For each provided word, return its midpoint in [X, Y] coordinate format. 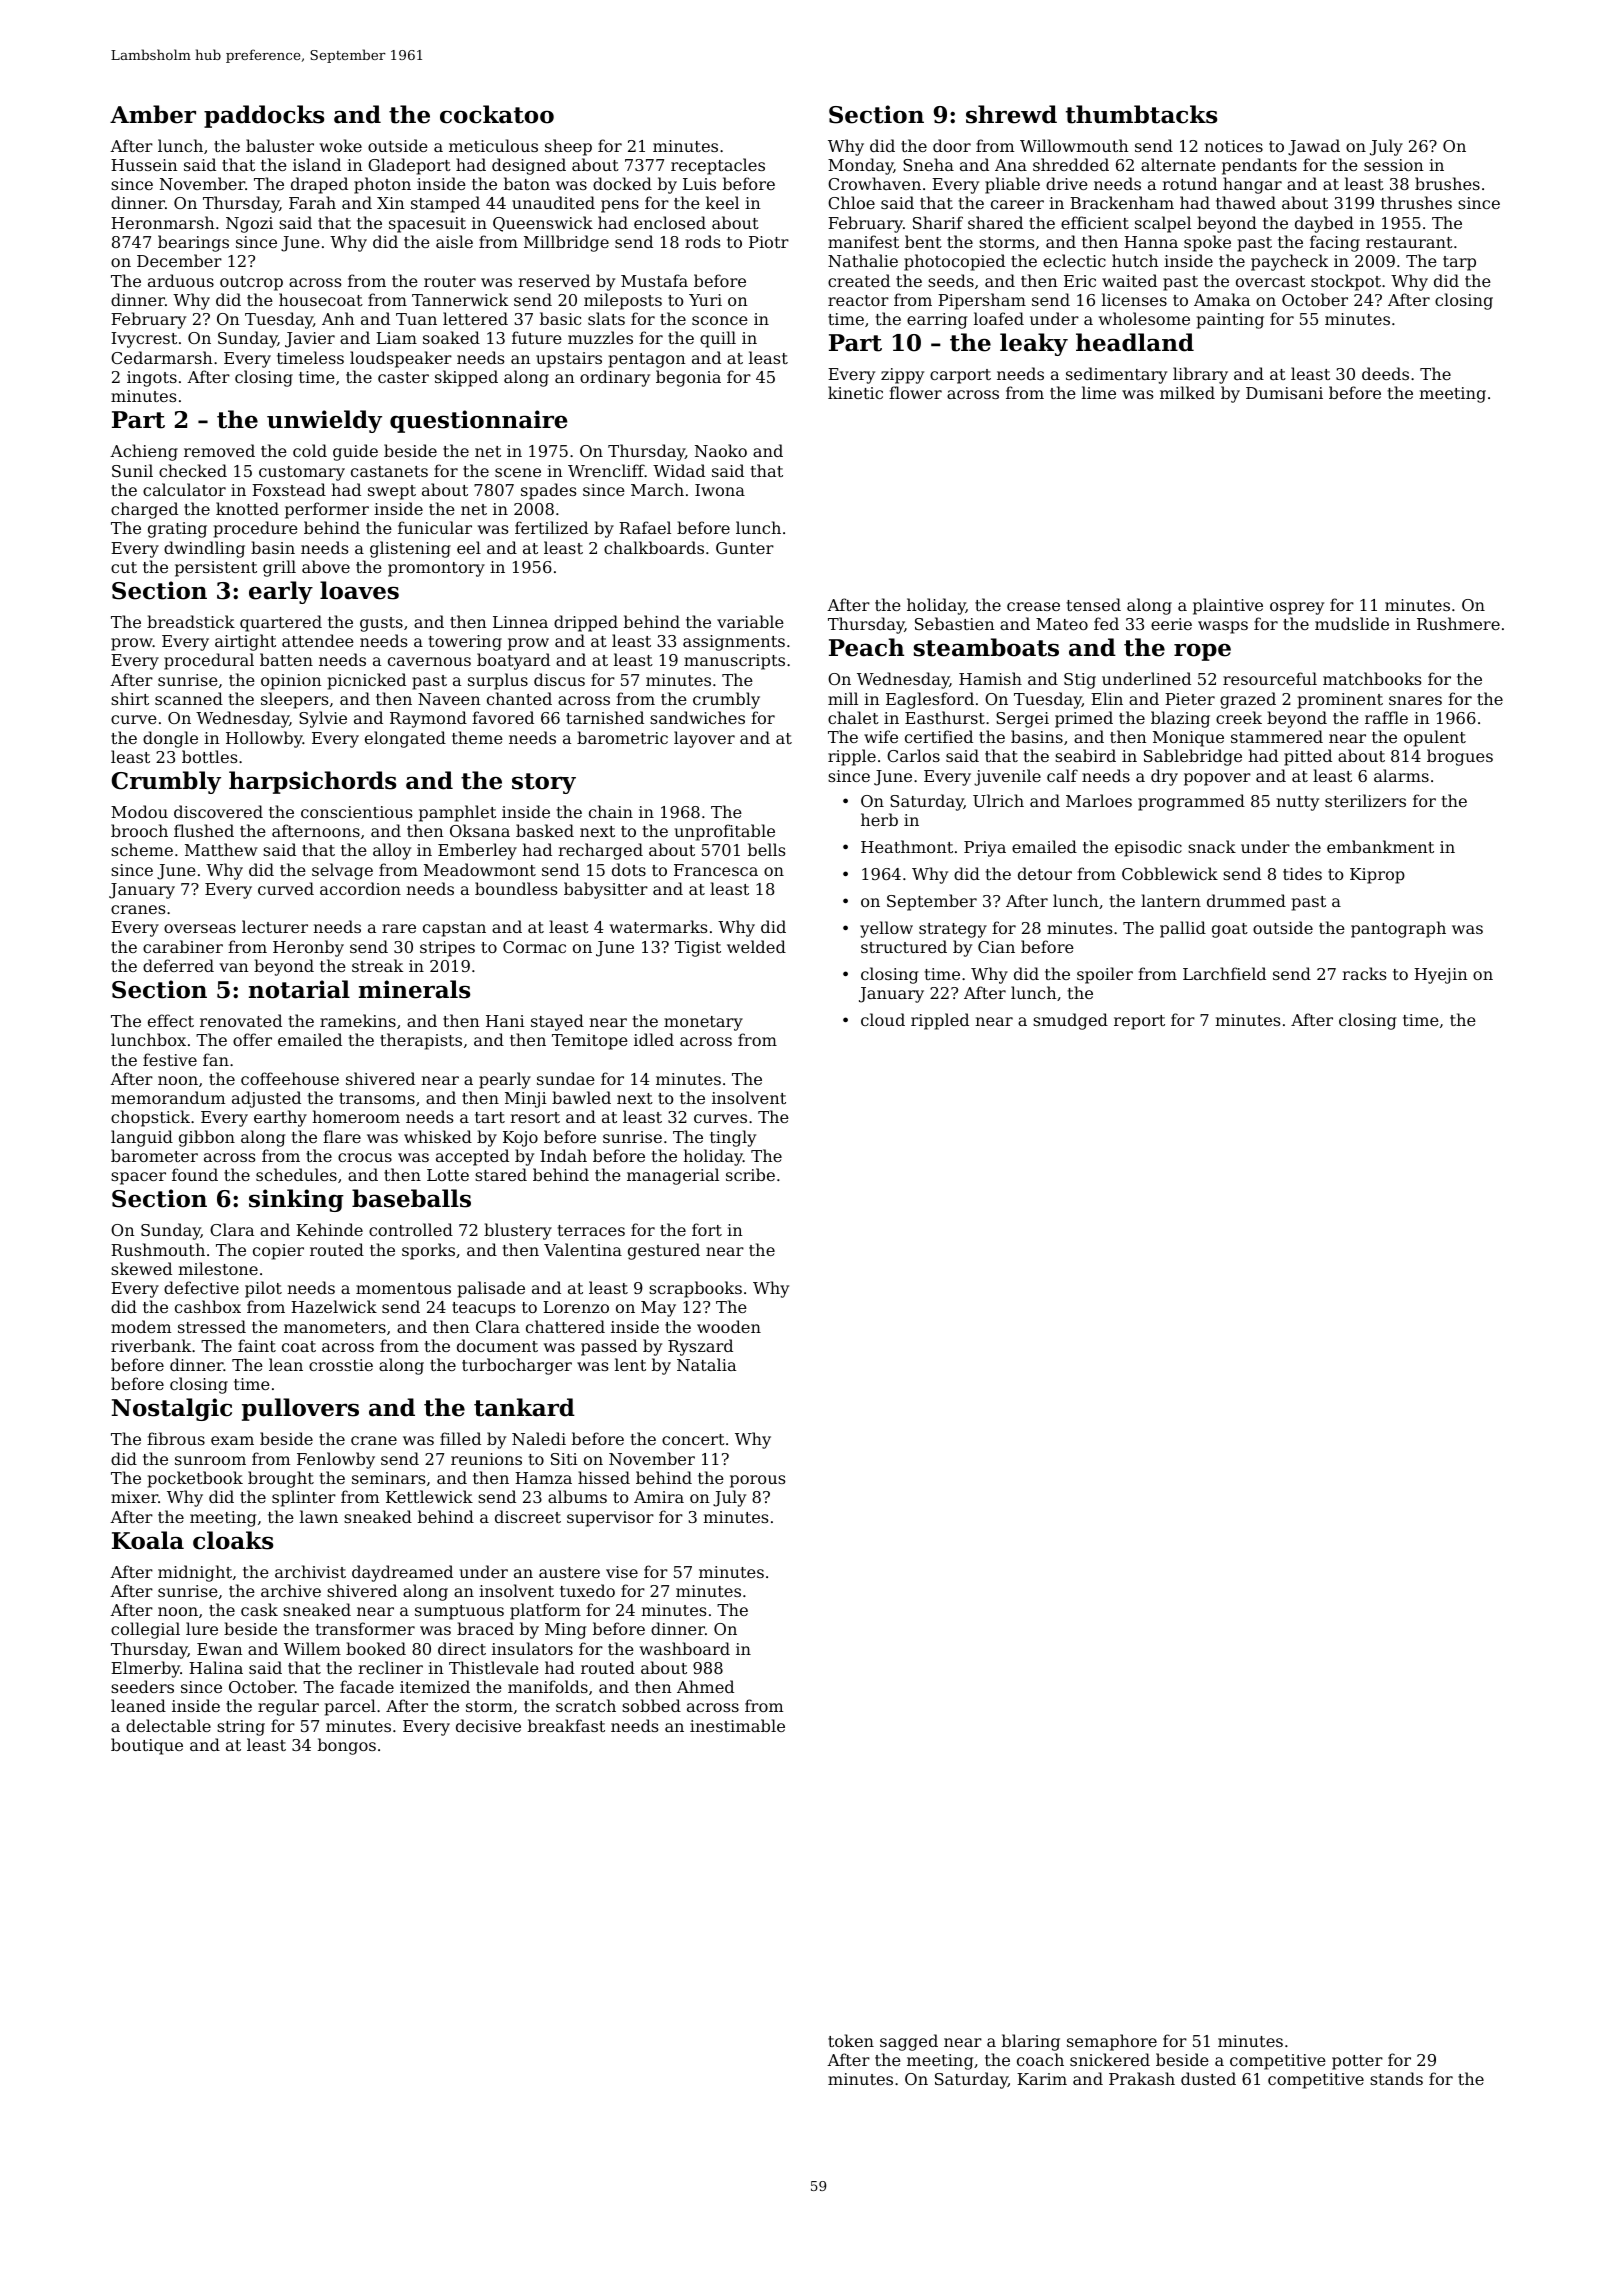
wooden [729, 1326]
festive [170, 1059]
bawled [581, 1097]
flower [915, 392]
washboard [685, 1648]
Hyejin [1441, 976]
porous [757, 1481]
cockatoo [497, 114]
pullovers [300, 1409]
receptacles [718, 166]
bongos [347, 1746]
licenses [1134, 299]
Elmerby [145, 1669]
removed [219, 450]
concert [693, 1439]
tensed [1094, 604]
